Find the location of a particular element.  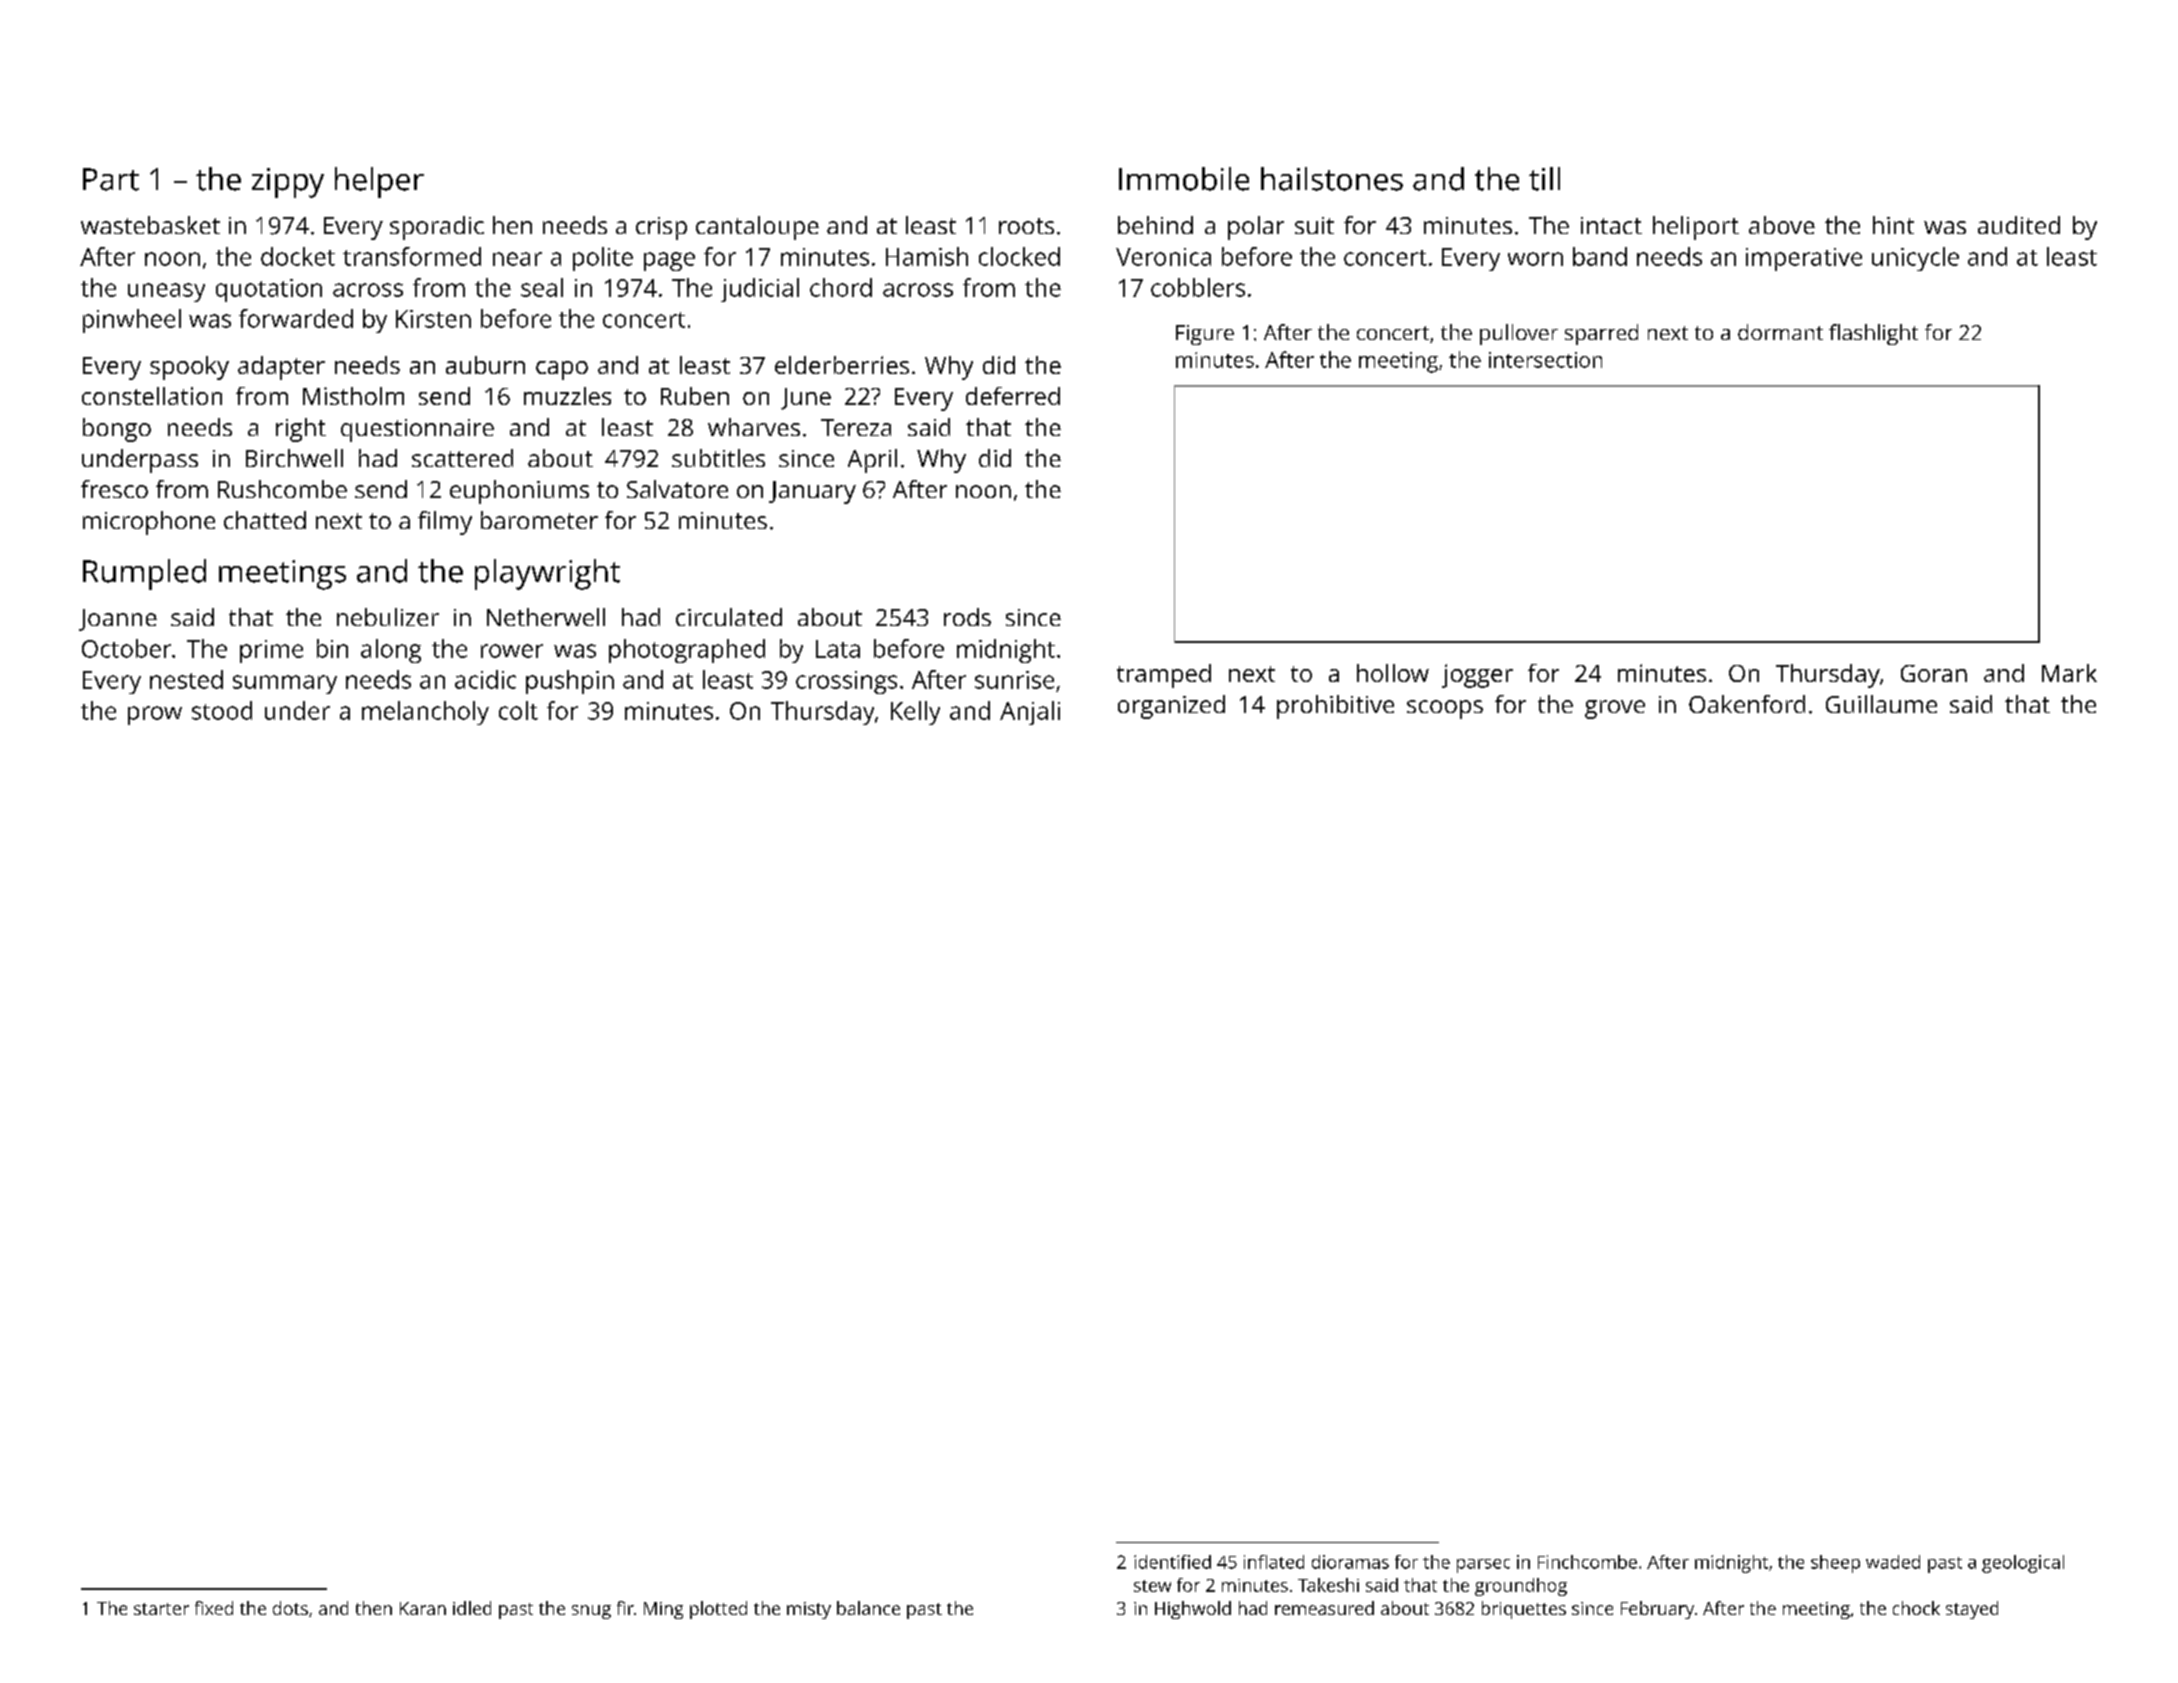

prow is located at coordinates (155, 715).
